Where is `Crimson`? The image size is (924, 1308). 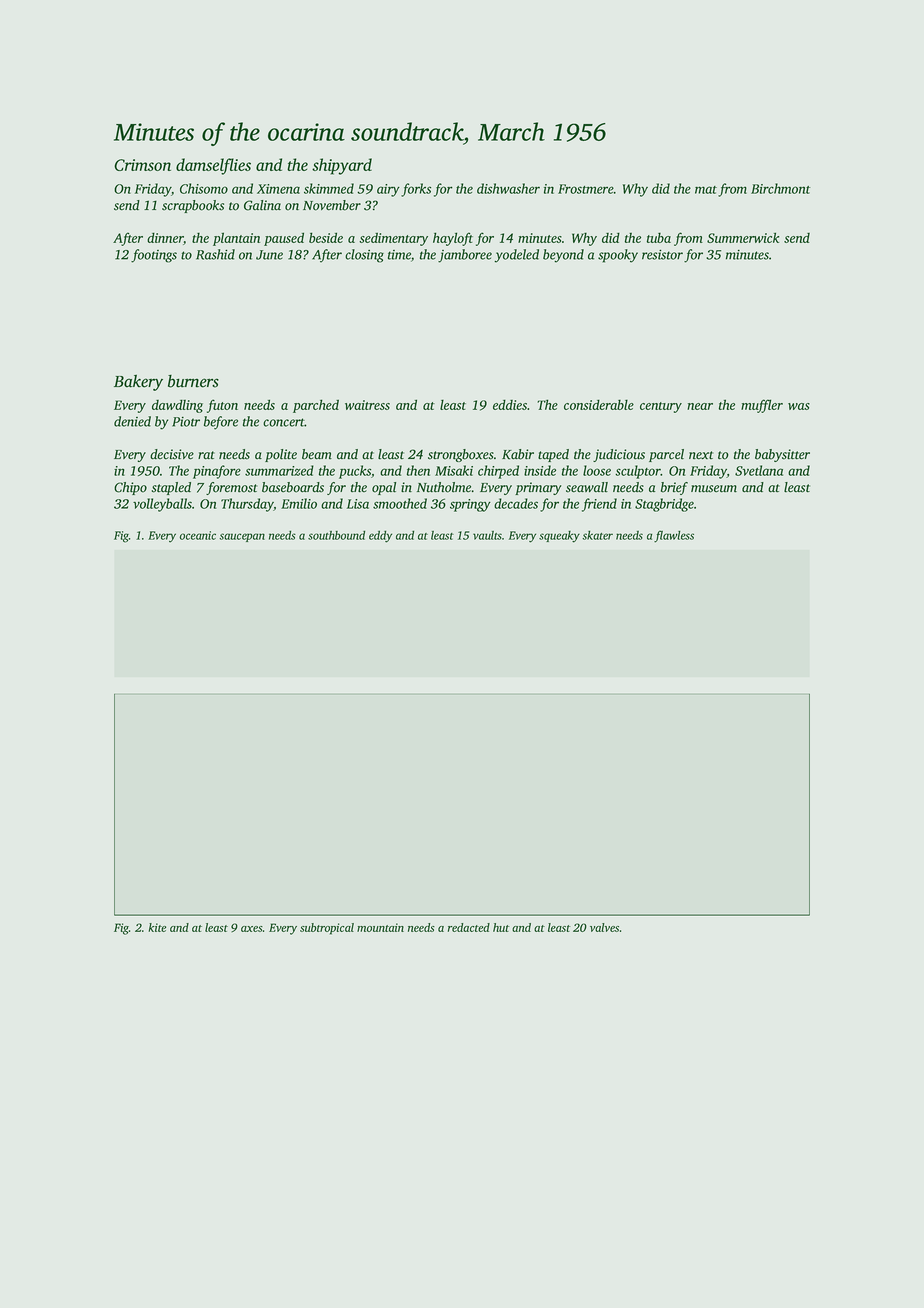
Crimson is located at coordinates (142, 165).
